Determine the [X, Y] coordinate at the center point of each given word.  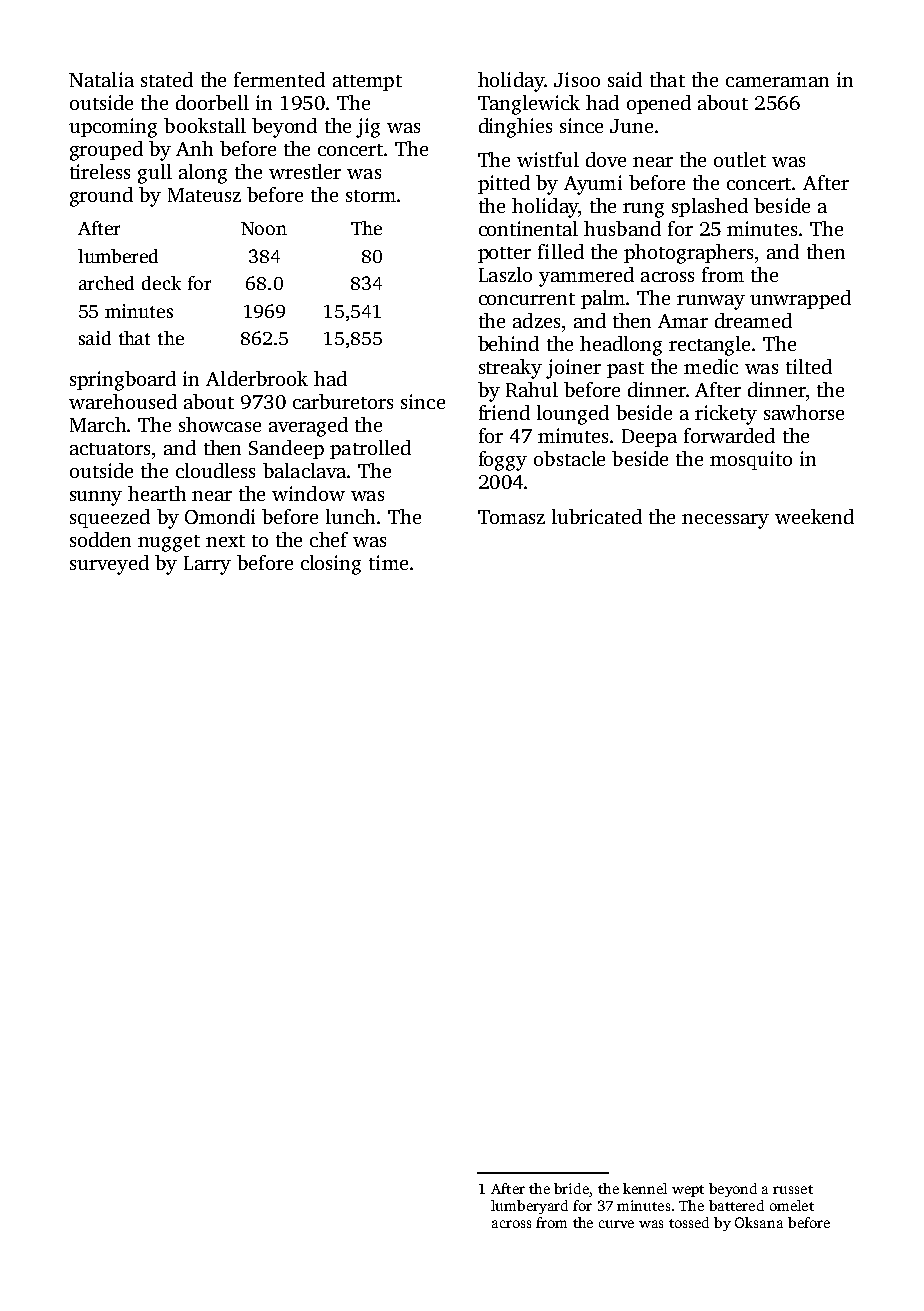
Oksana [759, 1222]
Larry [207, 565]
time [388, 562]
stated [167, 79]
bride [571, 1188]
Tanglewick [529, 105]
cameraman [777, 82]
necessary [725, 521]
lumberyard [529, 1207]
